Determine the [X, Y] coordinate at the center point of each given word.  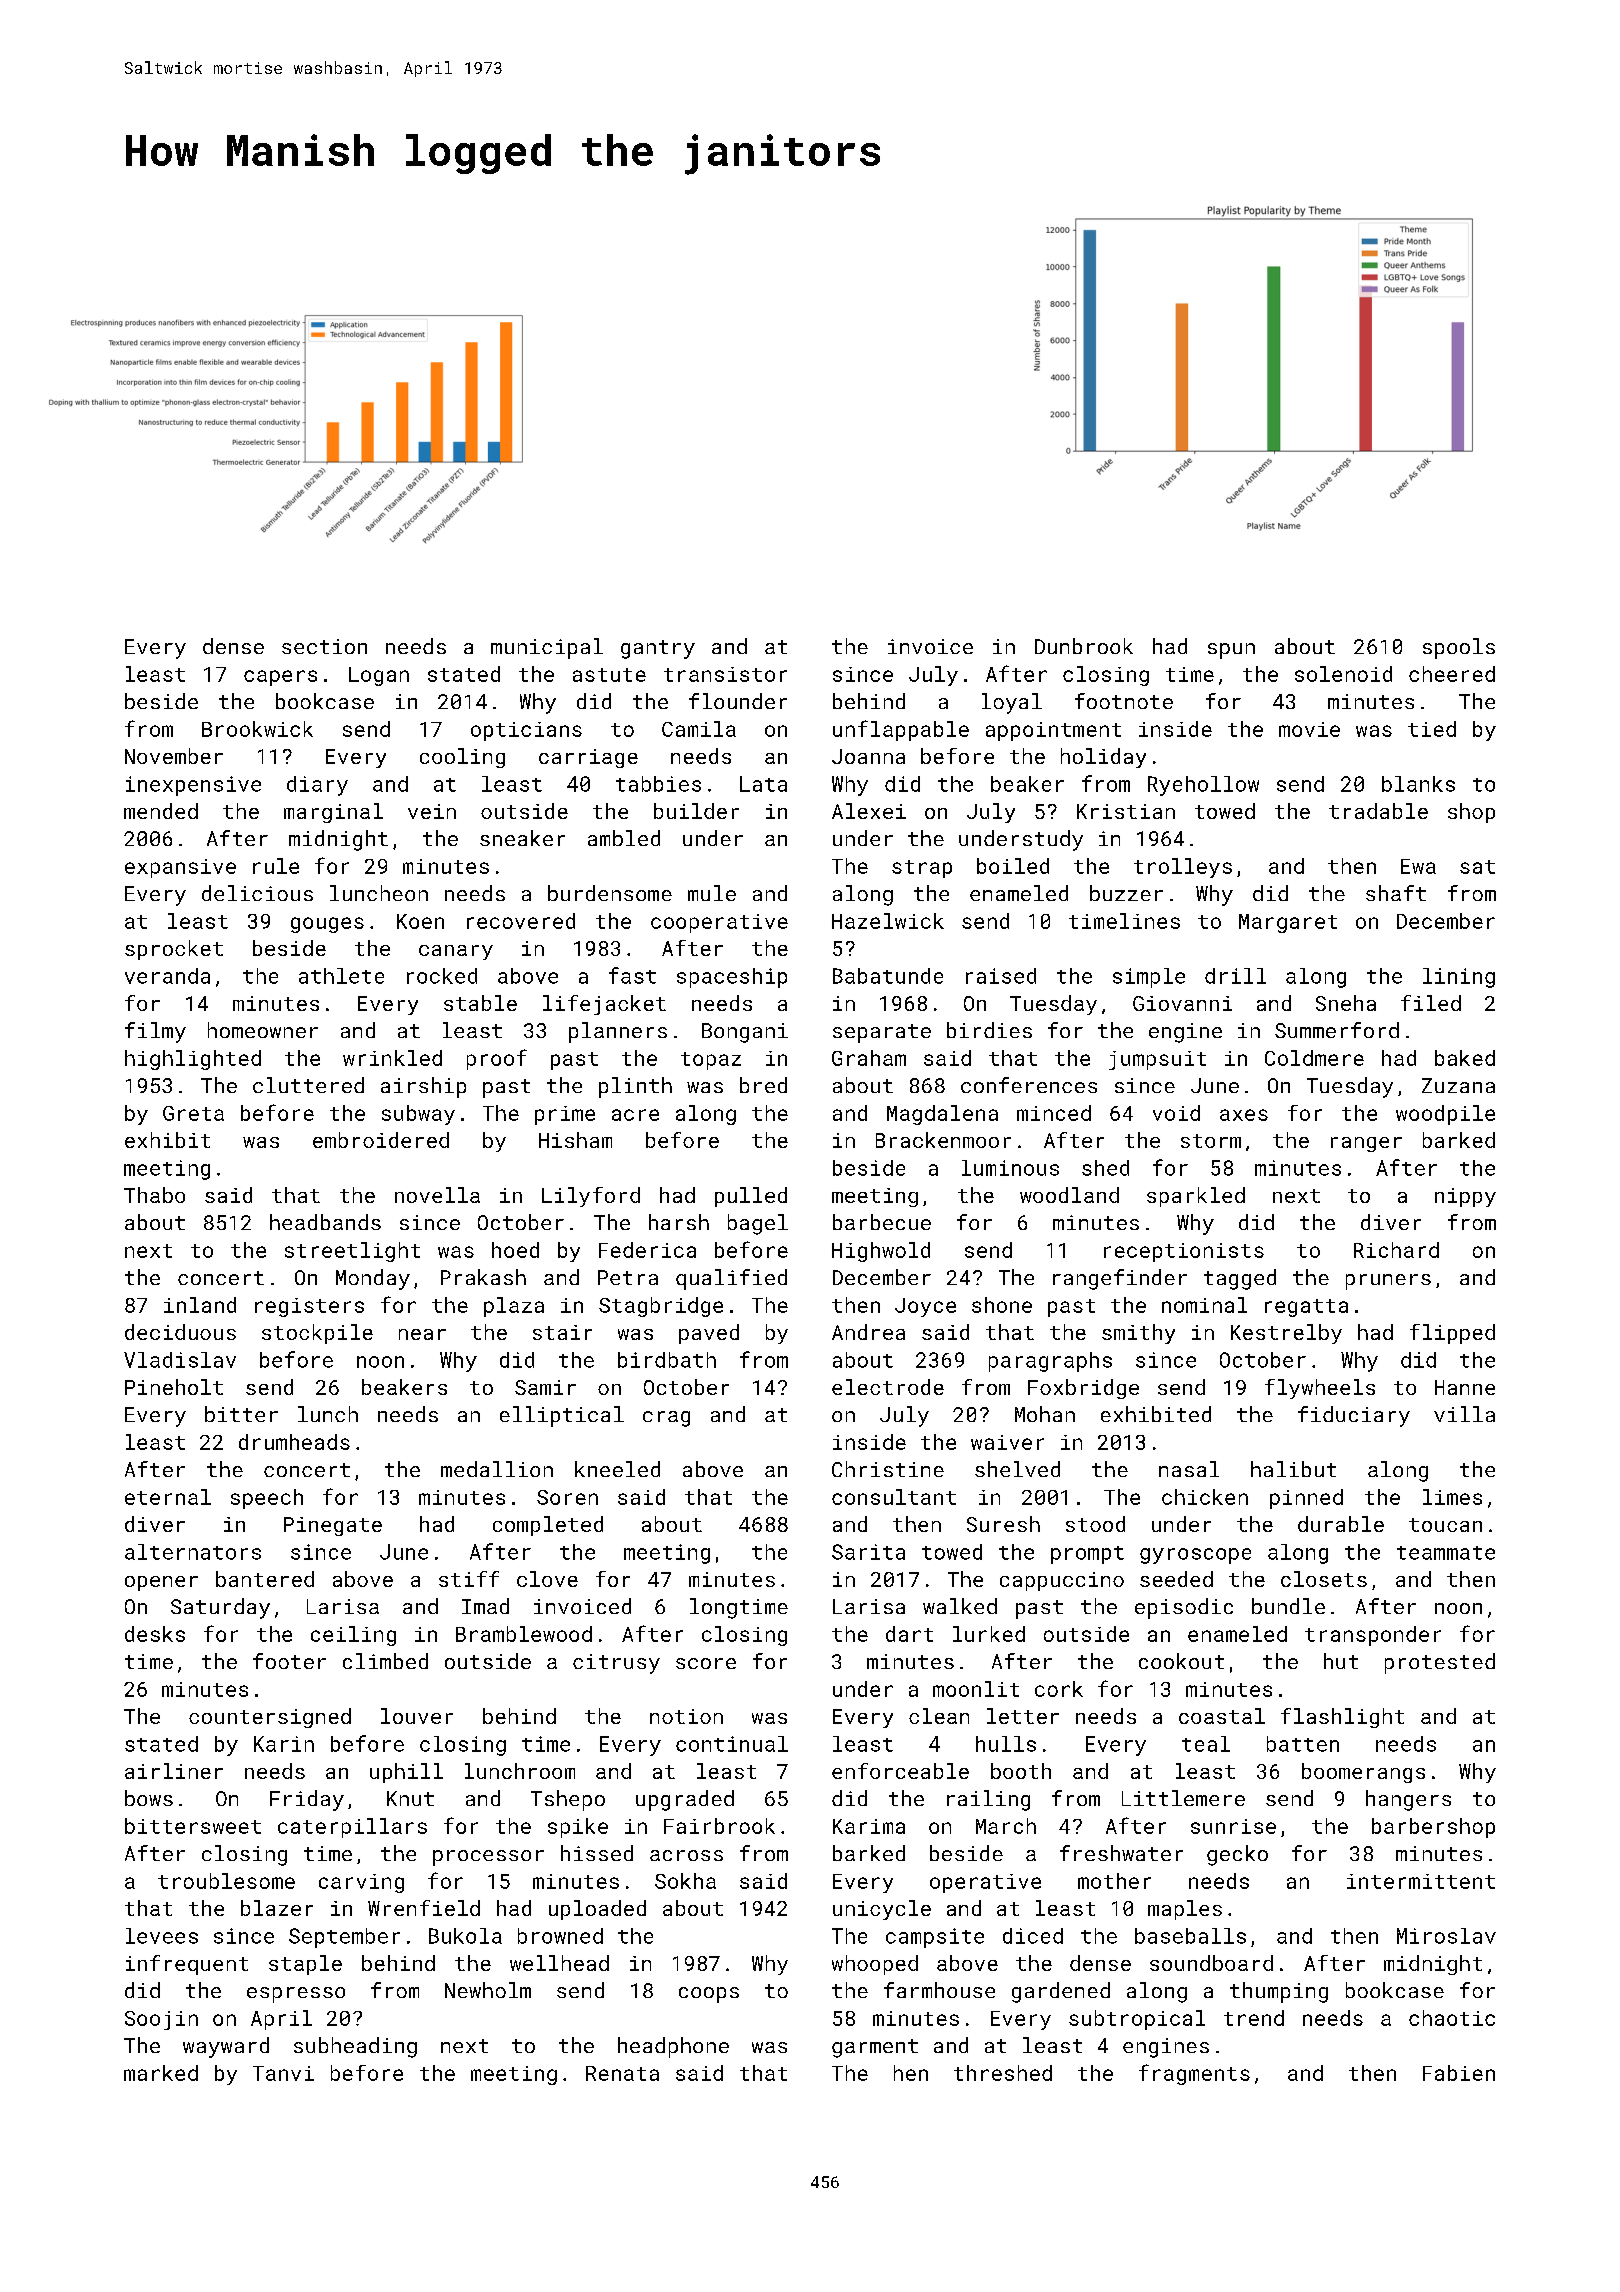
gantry [658, 649]
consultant [894, 1497]
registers [309, 1307]
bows [149, 1798]
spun [1231, 651]
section [324, 646]
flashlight [1342, 1718]
